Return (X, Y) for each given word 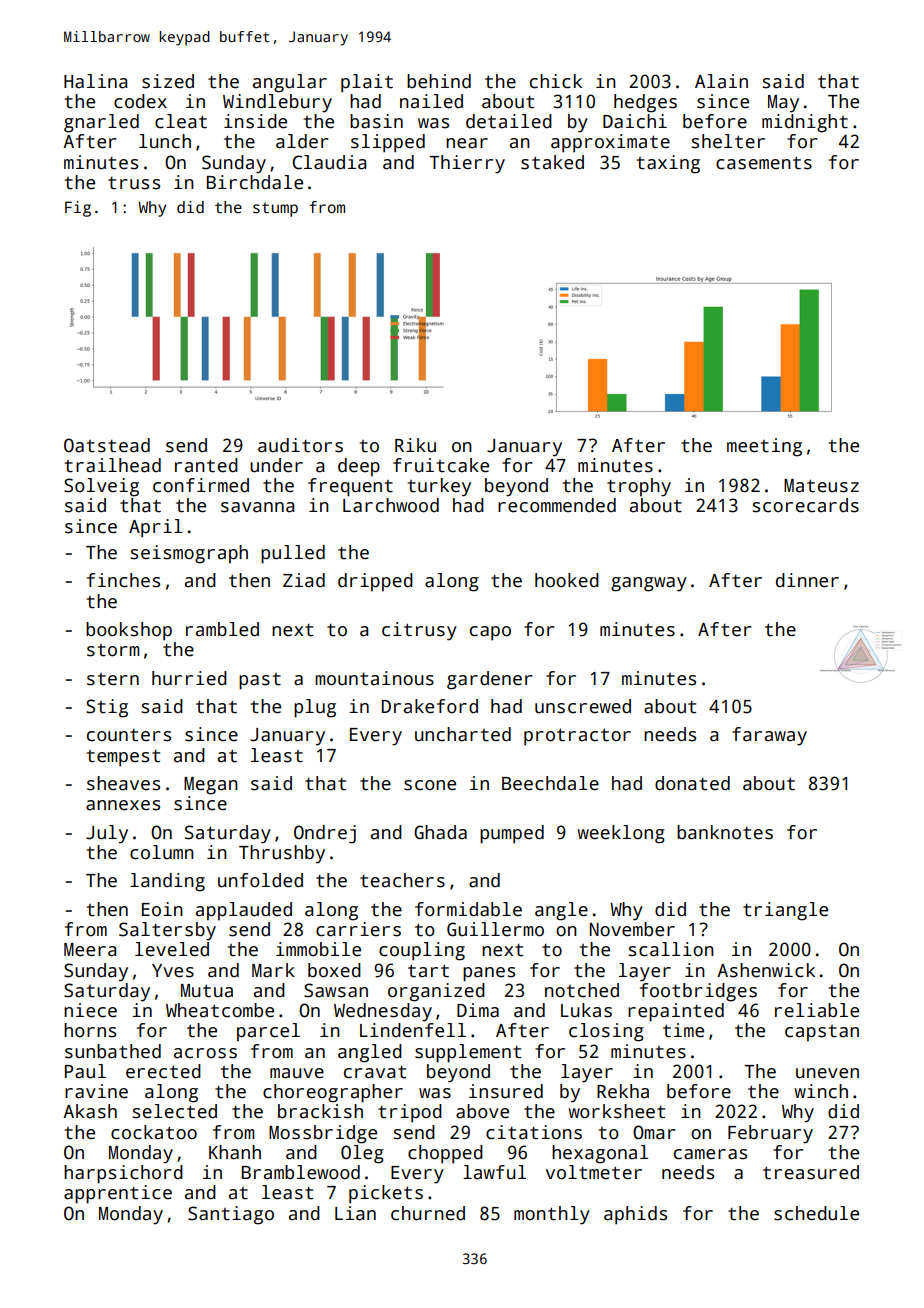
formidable (468, 909)
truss (134, 183)
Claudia (329, 162)
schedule (816, 1213)
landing (167, 882)
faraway (769, 736)
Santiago (231, 1215)
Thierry (467, 164)
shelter (728, 141)
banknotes (725, 832)
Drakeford (430, 706)
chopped (445, 1154)
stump (275, 209)
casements (764, 163)
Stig (107, 708)
